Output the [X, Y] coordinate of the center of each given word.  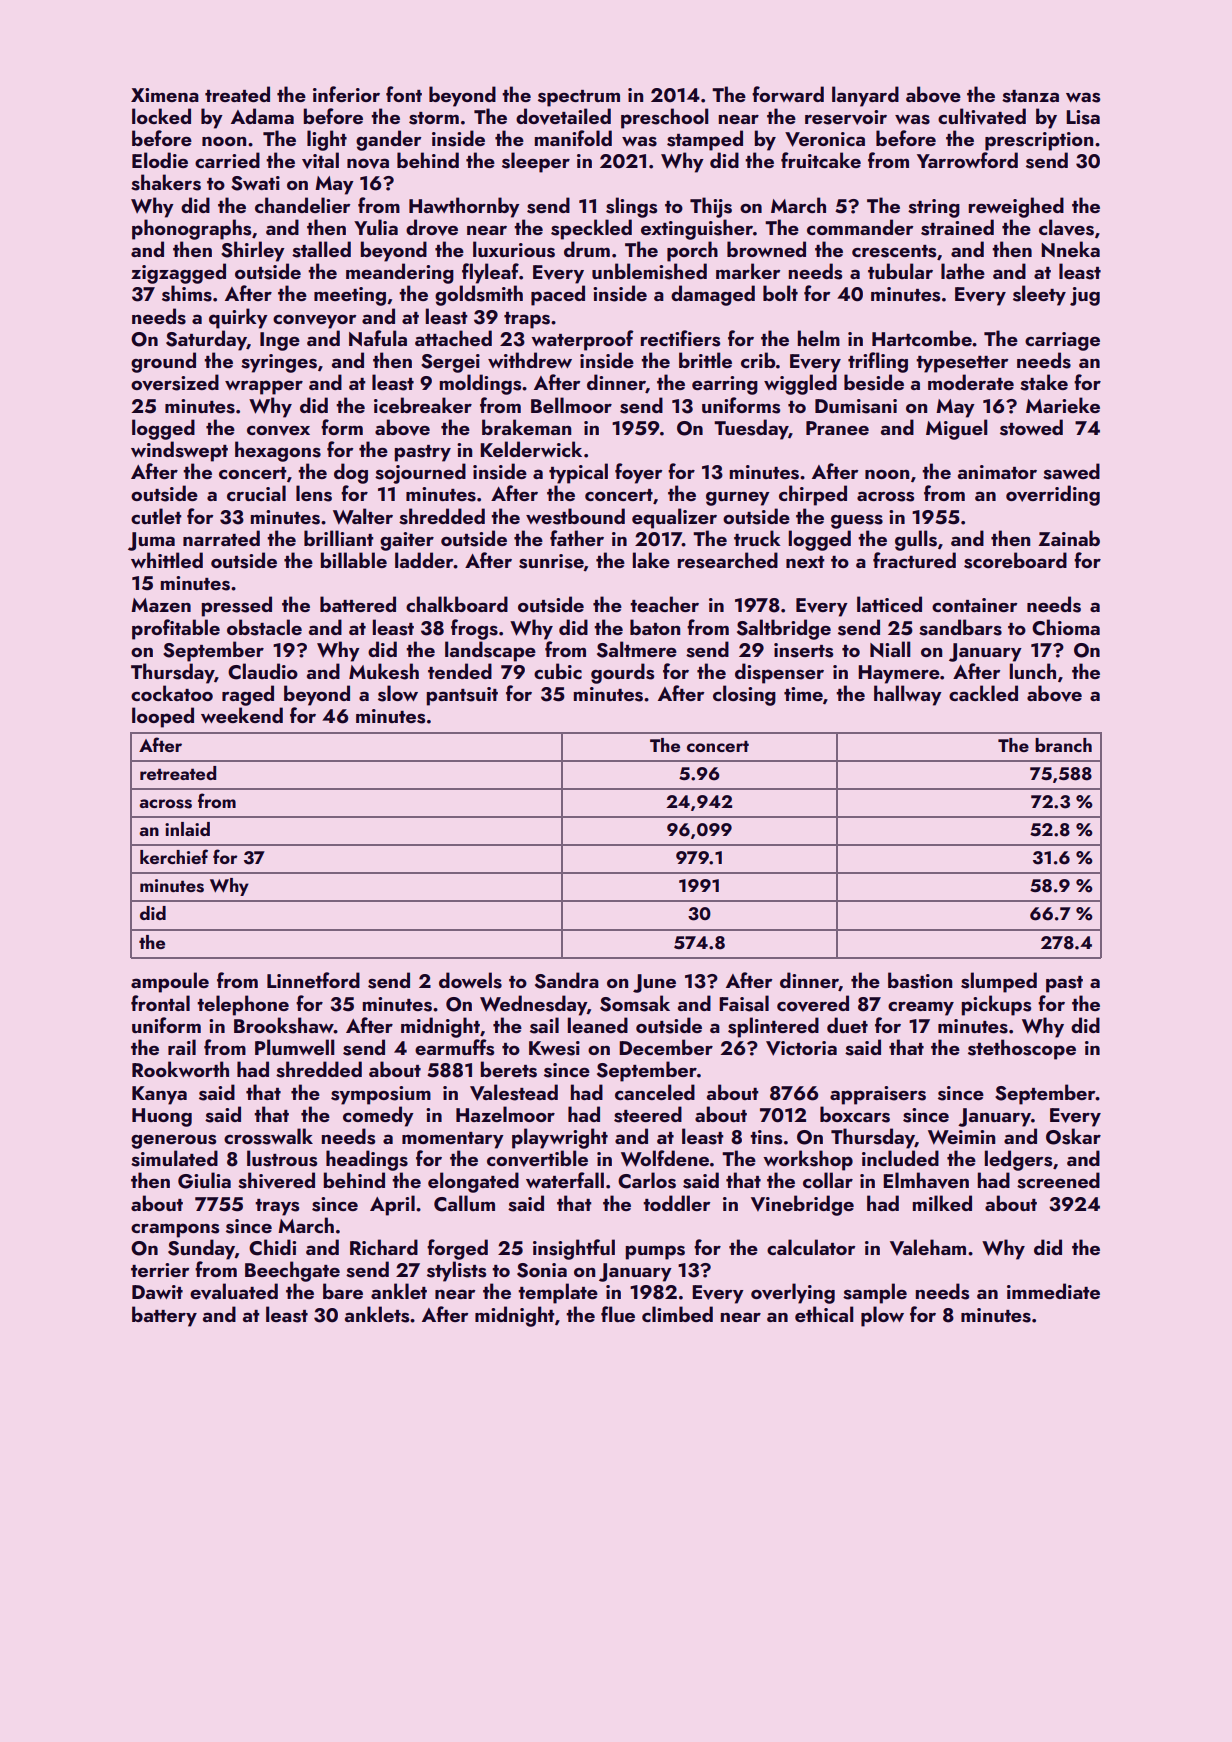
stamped [705, 140]
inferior [346, 94]
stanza [1030, 96]
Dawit [157, 1292]
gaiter [407, 541]
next [805, 562]
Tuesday [751, 429]
